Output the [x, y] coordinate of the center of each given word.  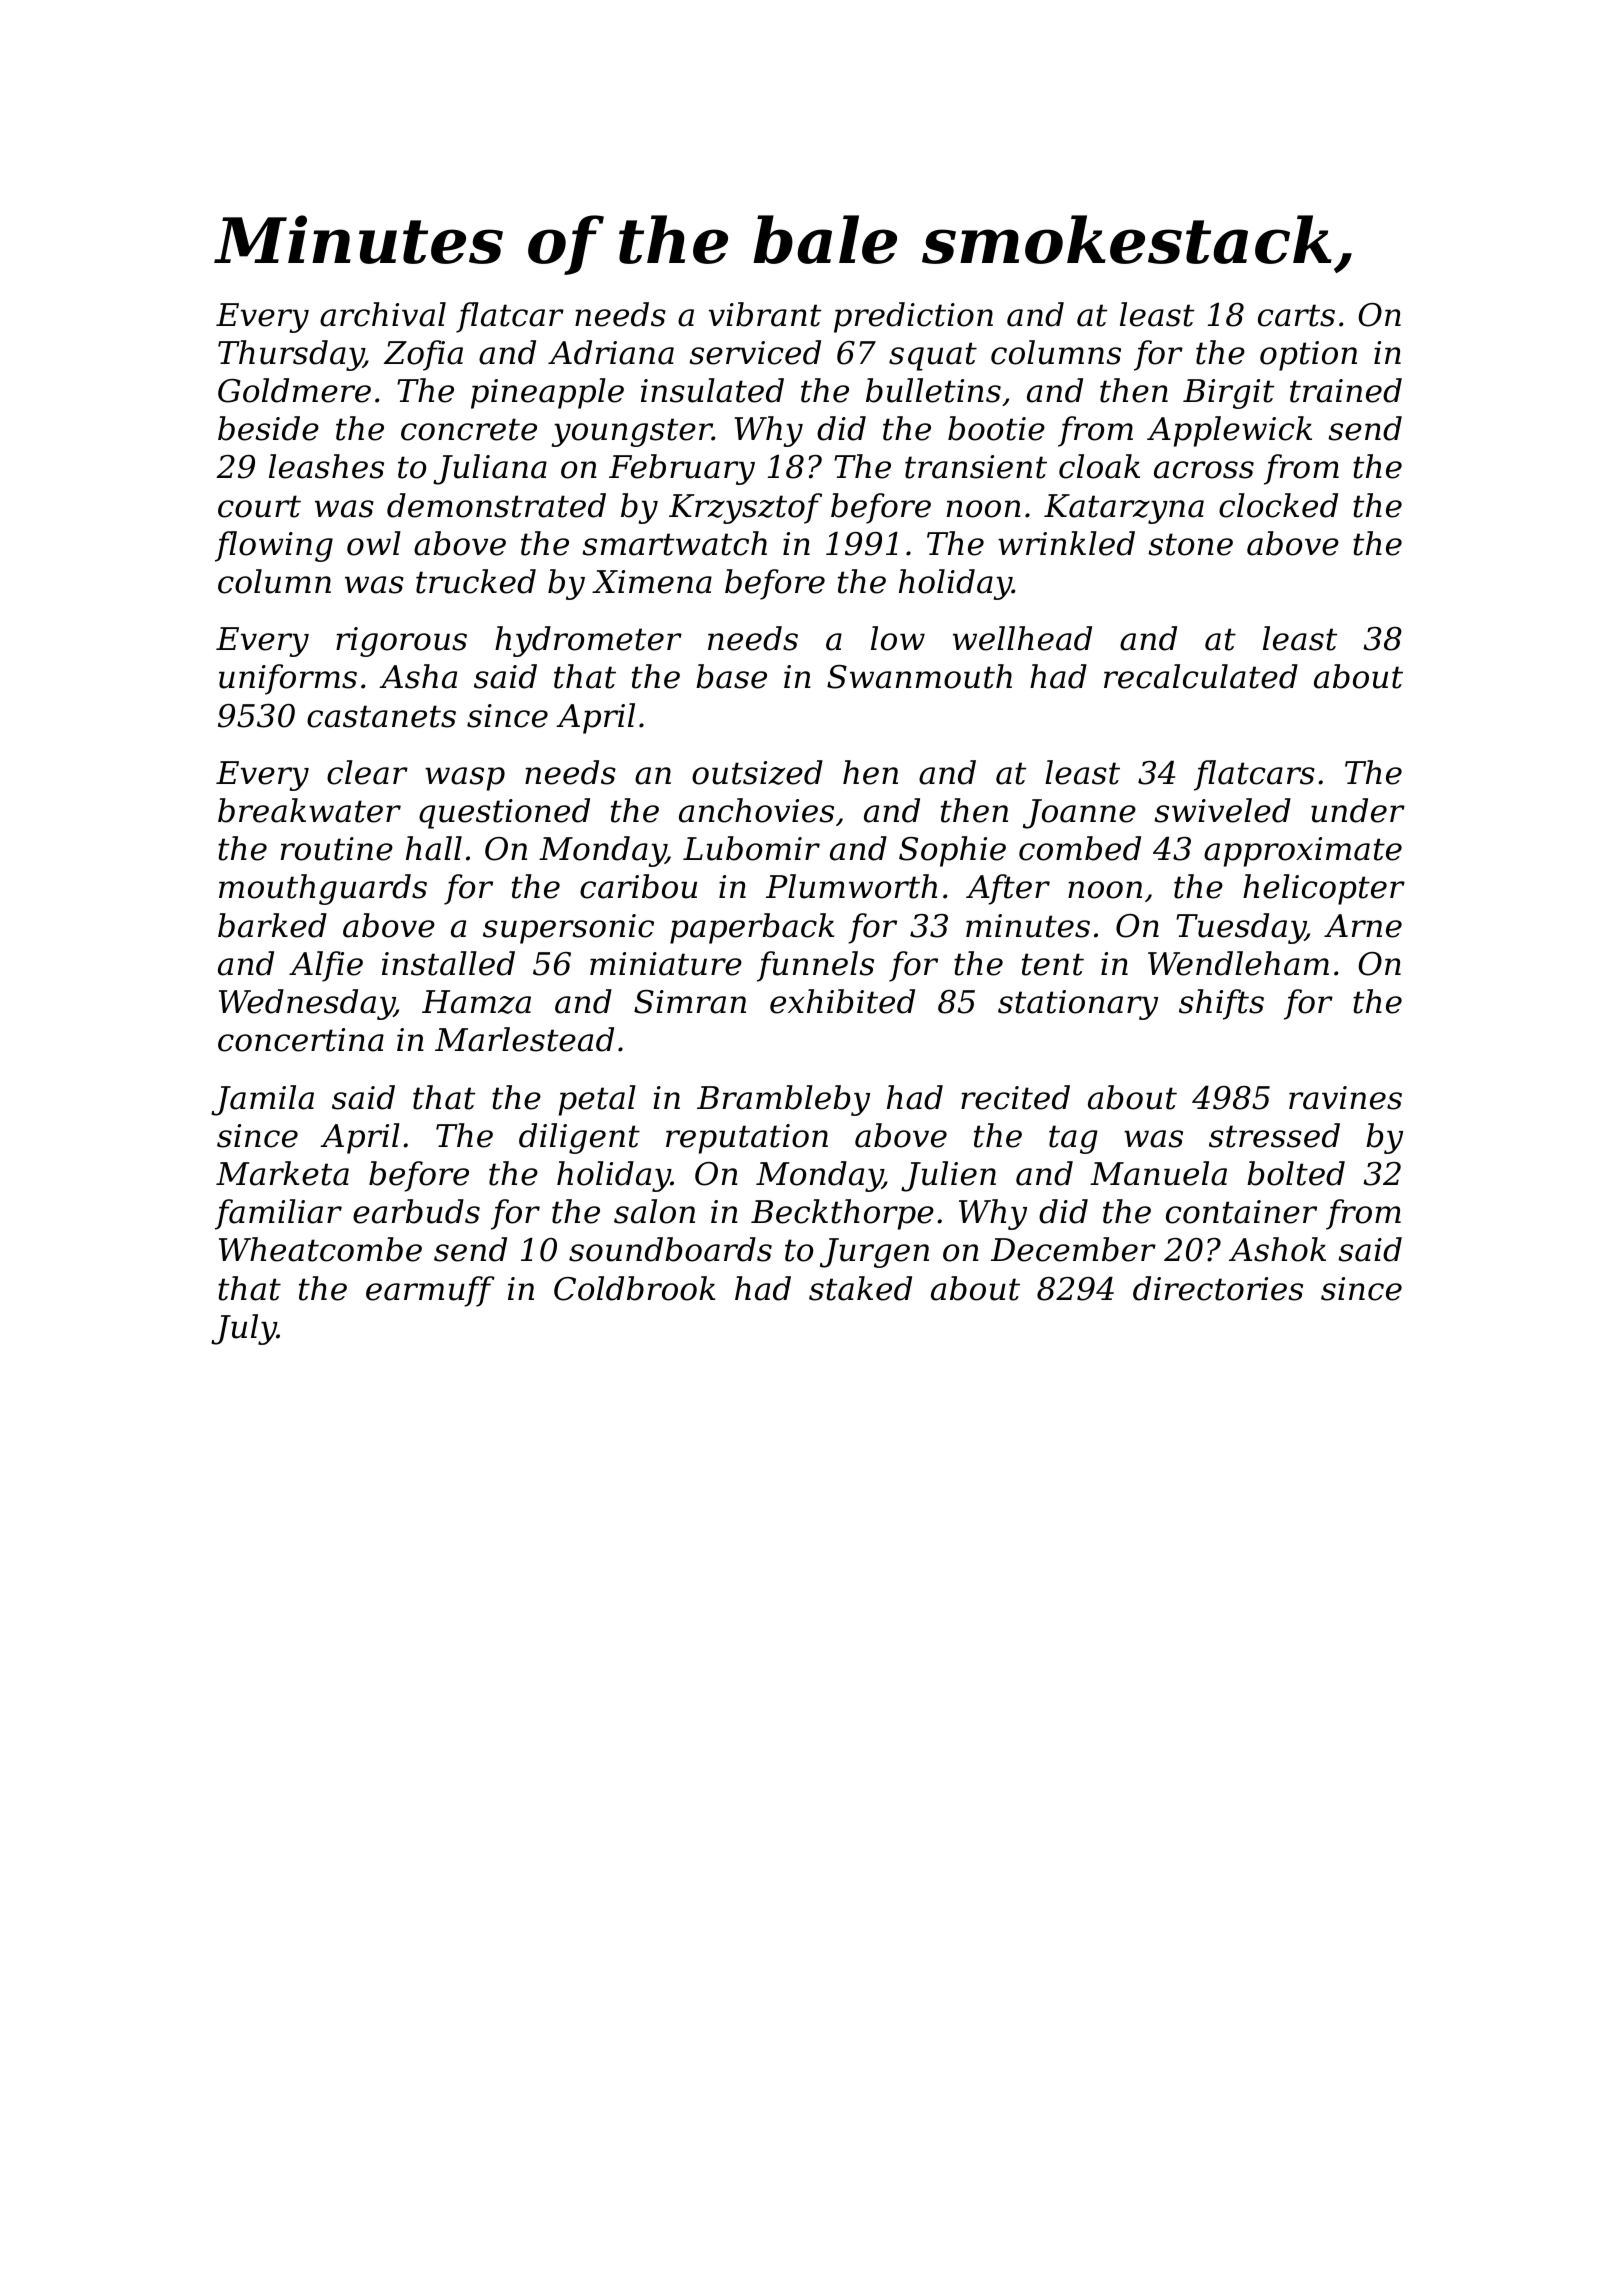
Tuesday [1240, 928]
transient [976, 467]
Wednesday [306, 1004]
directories [1218, 1288]
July [244, 1329]
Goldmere [294, 390]
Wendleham [1238, 963]
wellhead [1022, 638]
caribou [638, 886]
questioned [504, 813]
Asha [418, 676]
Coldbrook [634, 1288]
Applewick [1229, 431]
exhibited [842, 1001]
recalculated [1201, 676]
